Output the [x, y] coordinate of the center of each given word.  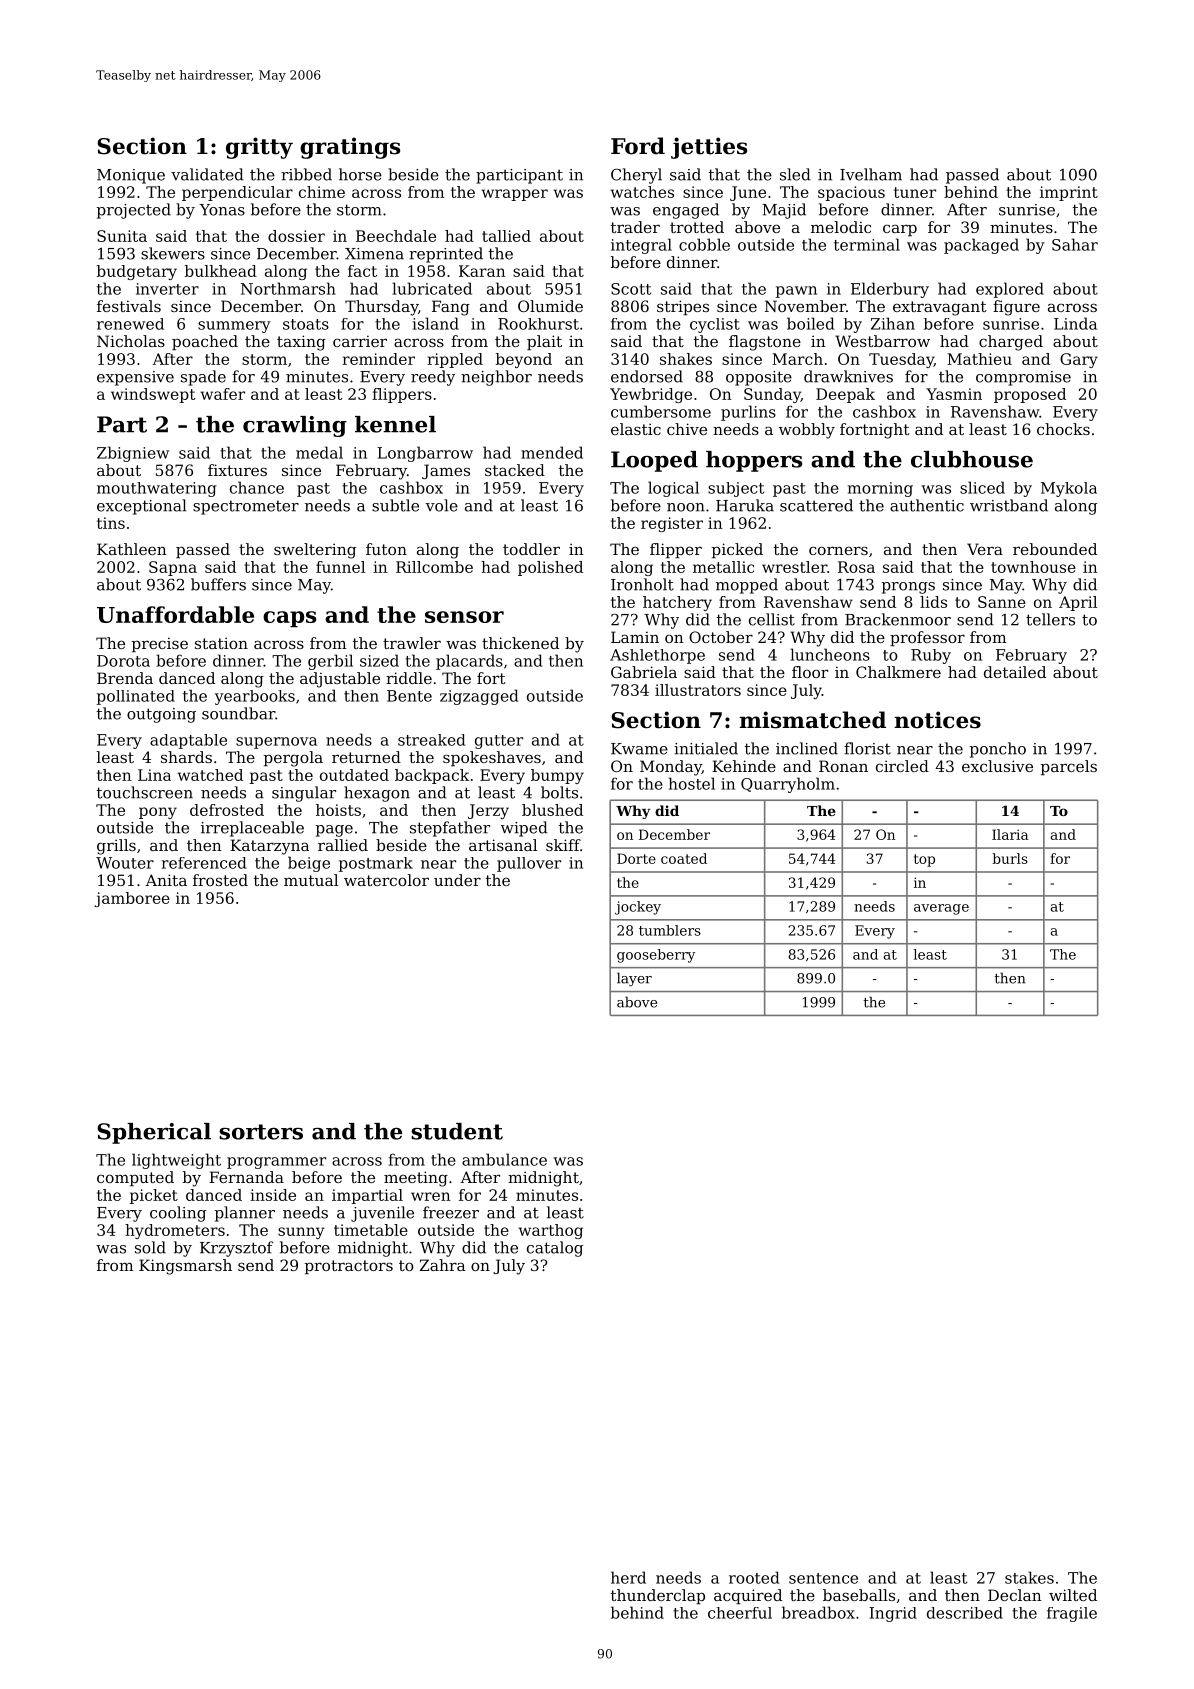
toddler [531, 549]
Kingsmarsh [185, 1267]
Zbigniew [133, 454]
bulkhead [221, 271]
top [924, 860]
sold [150, 1247]
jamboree [132, 899]
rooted [754, 1577]
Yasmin [954, 394]
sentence [823, 1578]
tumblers [670, 930]
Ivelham [871, 174]
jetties [709, 148]
